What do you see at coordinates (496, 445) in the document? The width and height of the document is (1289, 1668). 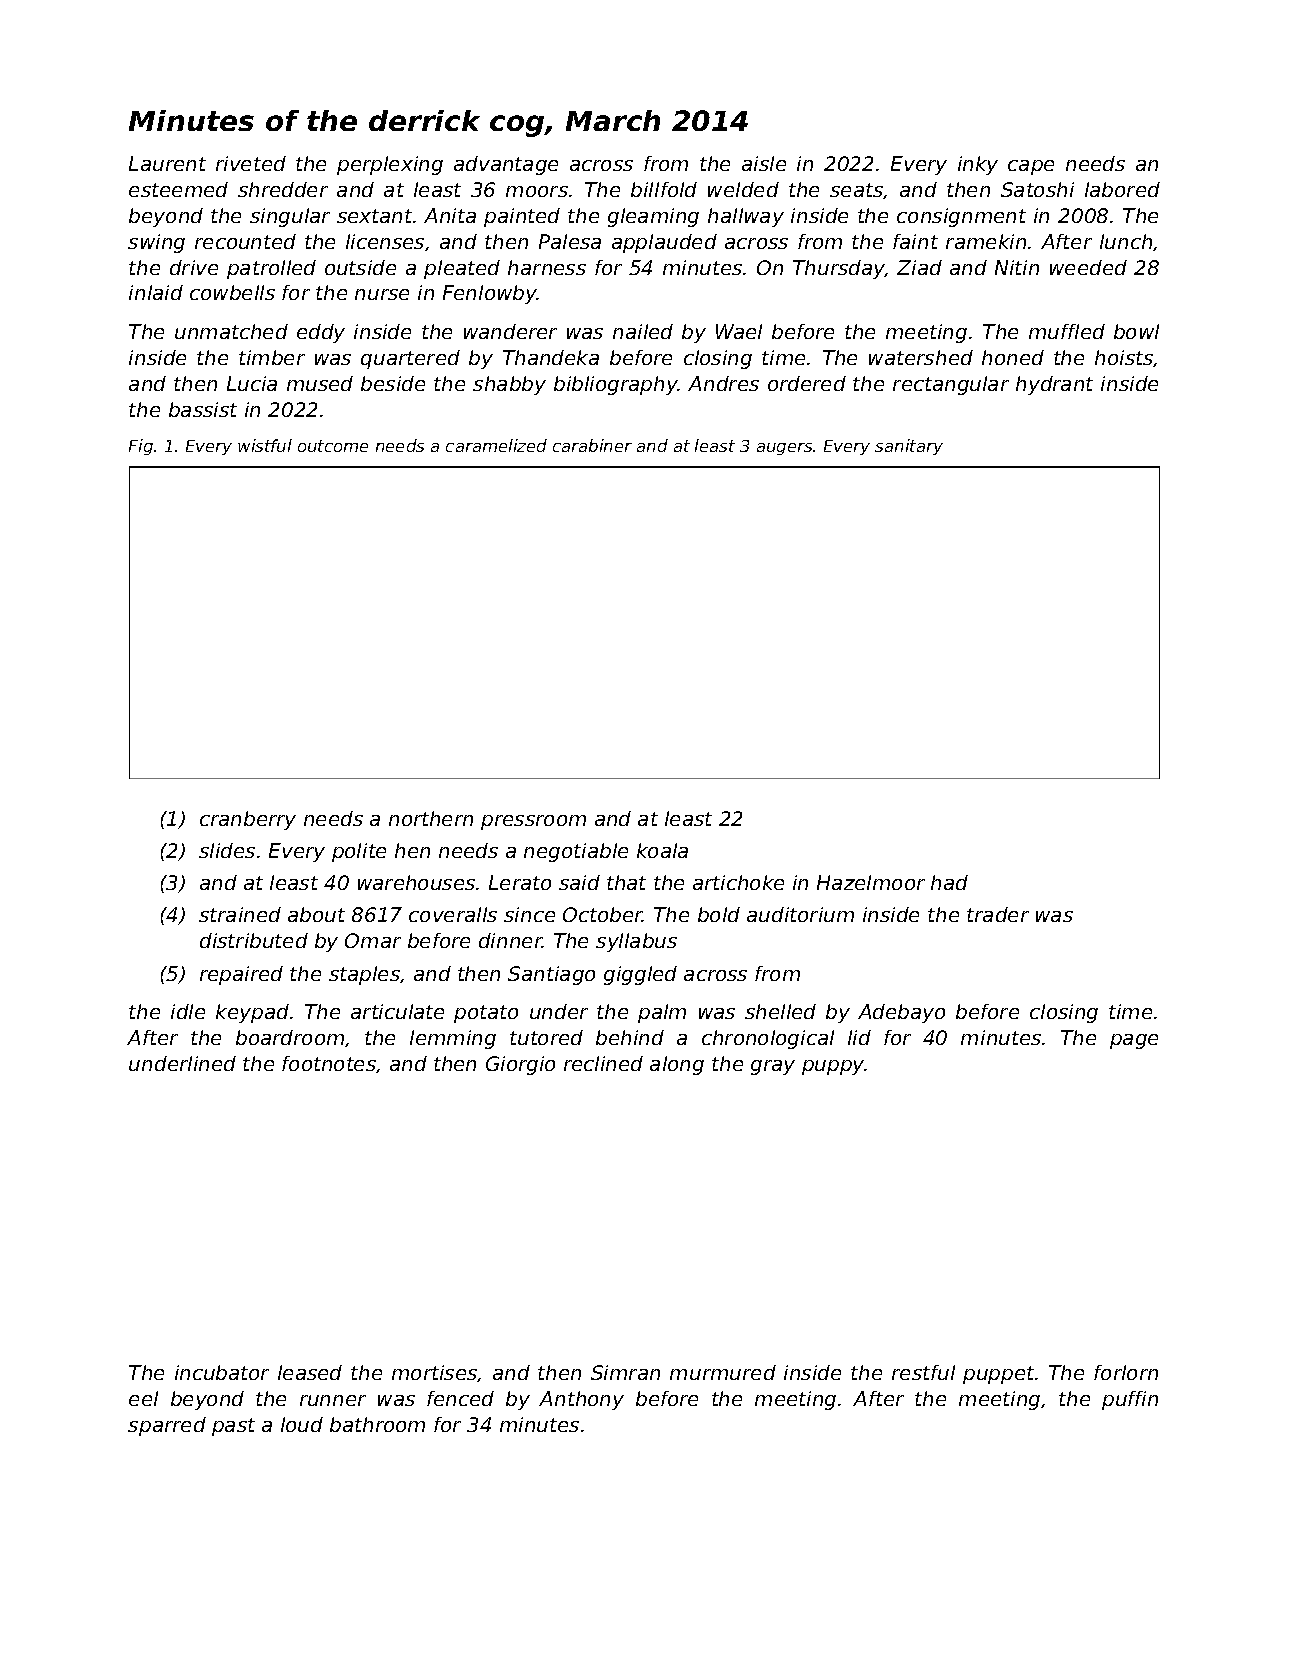 I see `caramelized` at bounding box center [496, 445].
